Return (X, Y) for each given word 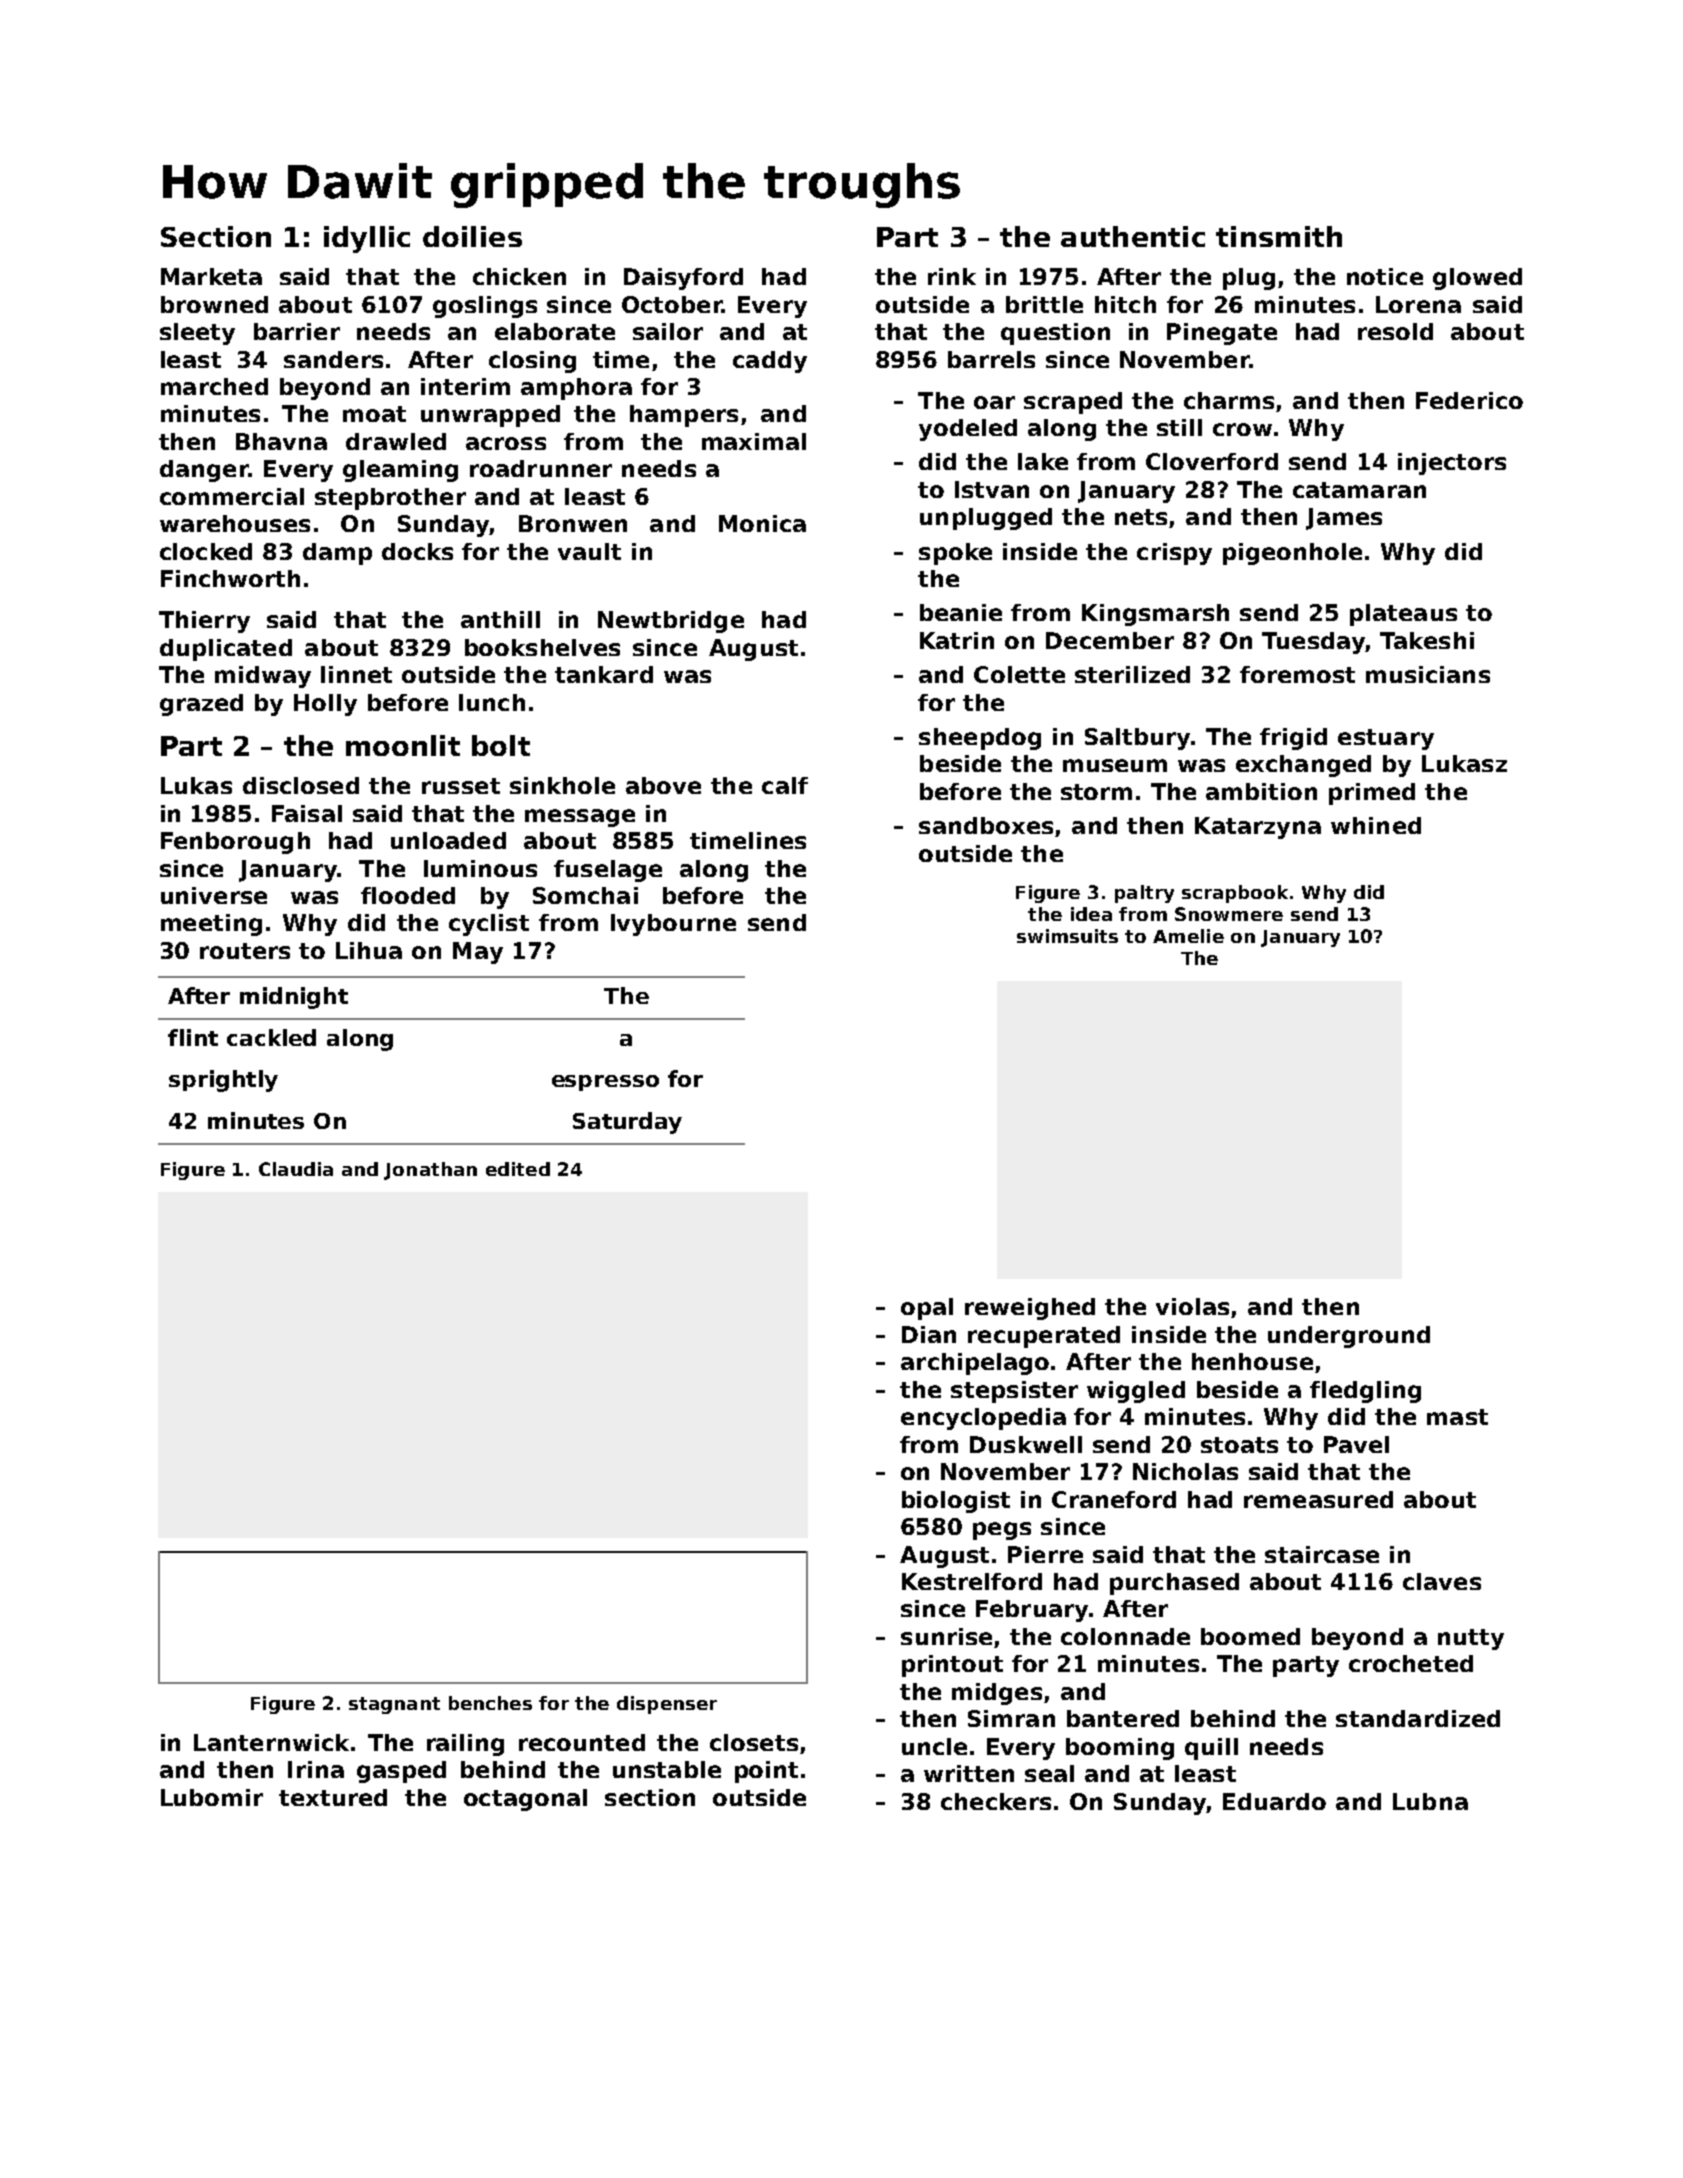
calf (785, 785)
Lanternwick (271, 1742)
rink (952, 276)
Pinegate (1222, 334)
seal (1049, 1773)
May (478, 953)
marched (214, 386)
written (969, 1773)
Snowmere (1229, 914)
